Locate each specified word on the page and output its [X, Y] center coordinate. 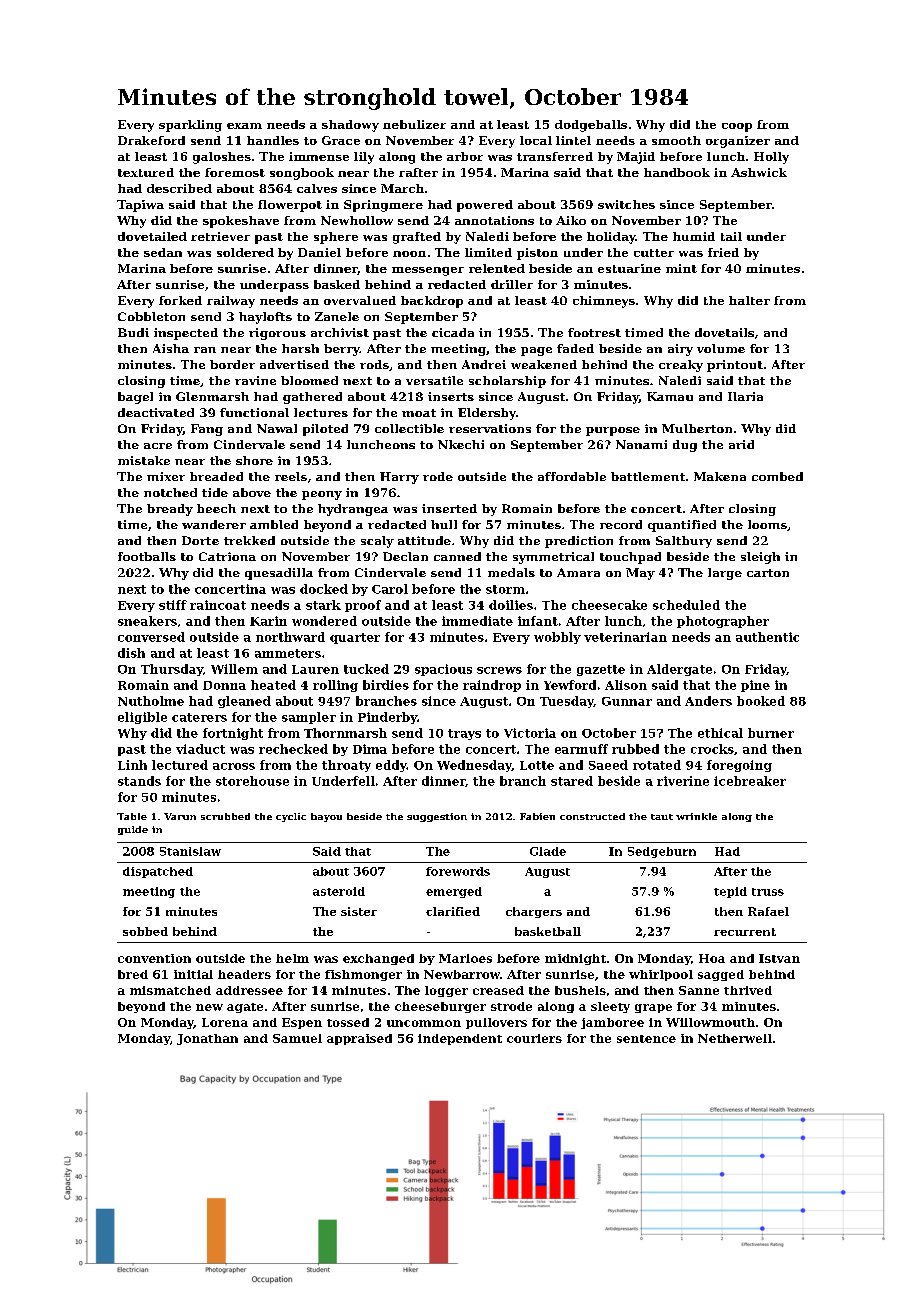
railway [231, 302]
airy [680, 350]
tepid [730, 892]
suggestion [437, 817]
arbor [465, 156]
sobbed [145, 931]
